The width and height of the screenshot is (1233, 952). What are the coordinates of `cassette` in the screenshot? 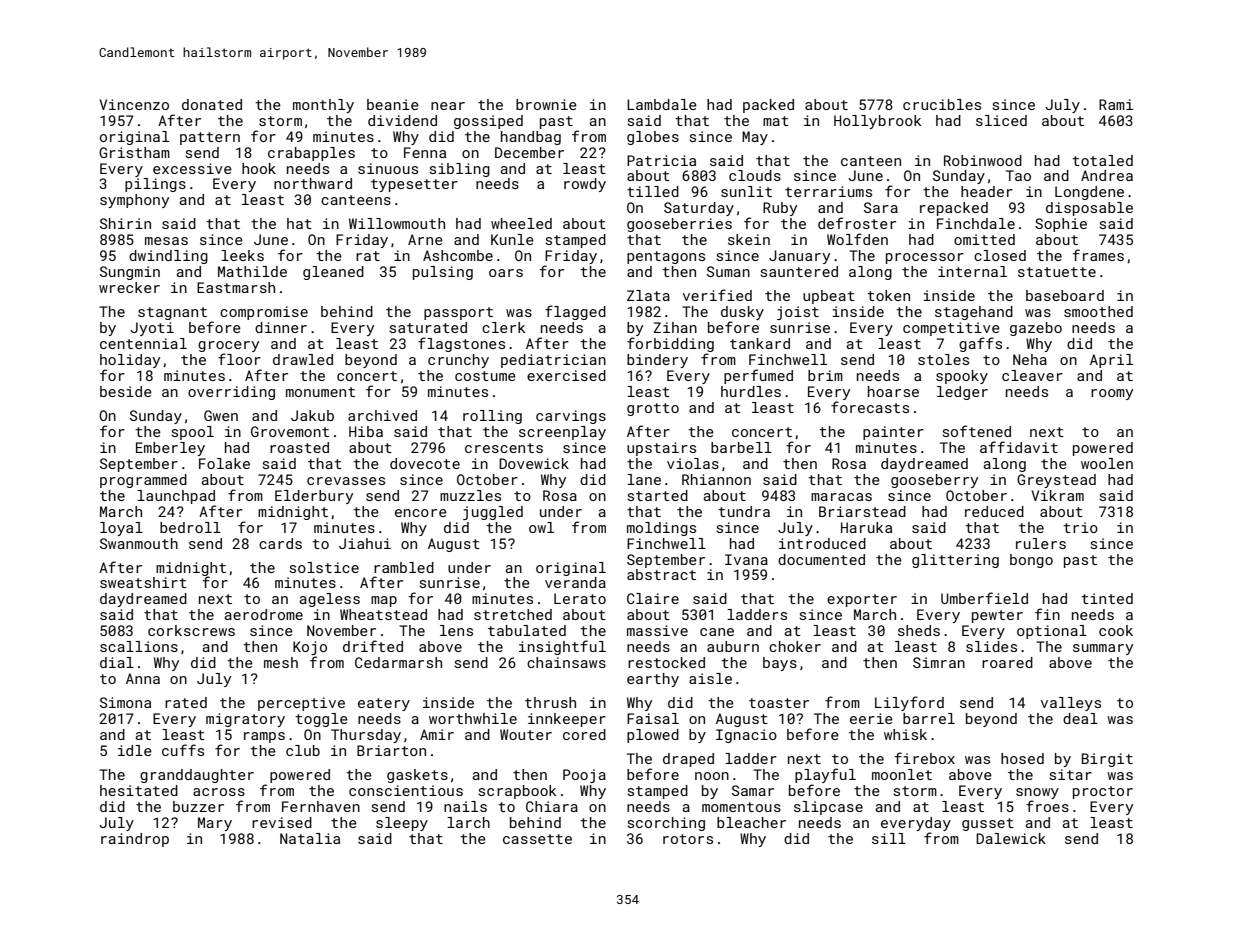 It's located at (537, 839).
